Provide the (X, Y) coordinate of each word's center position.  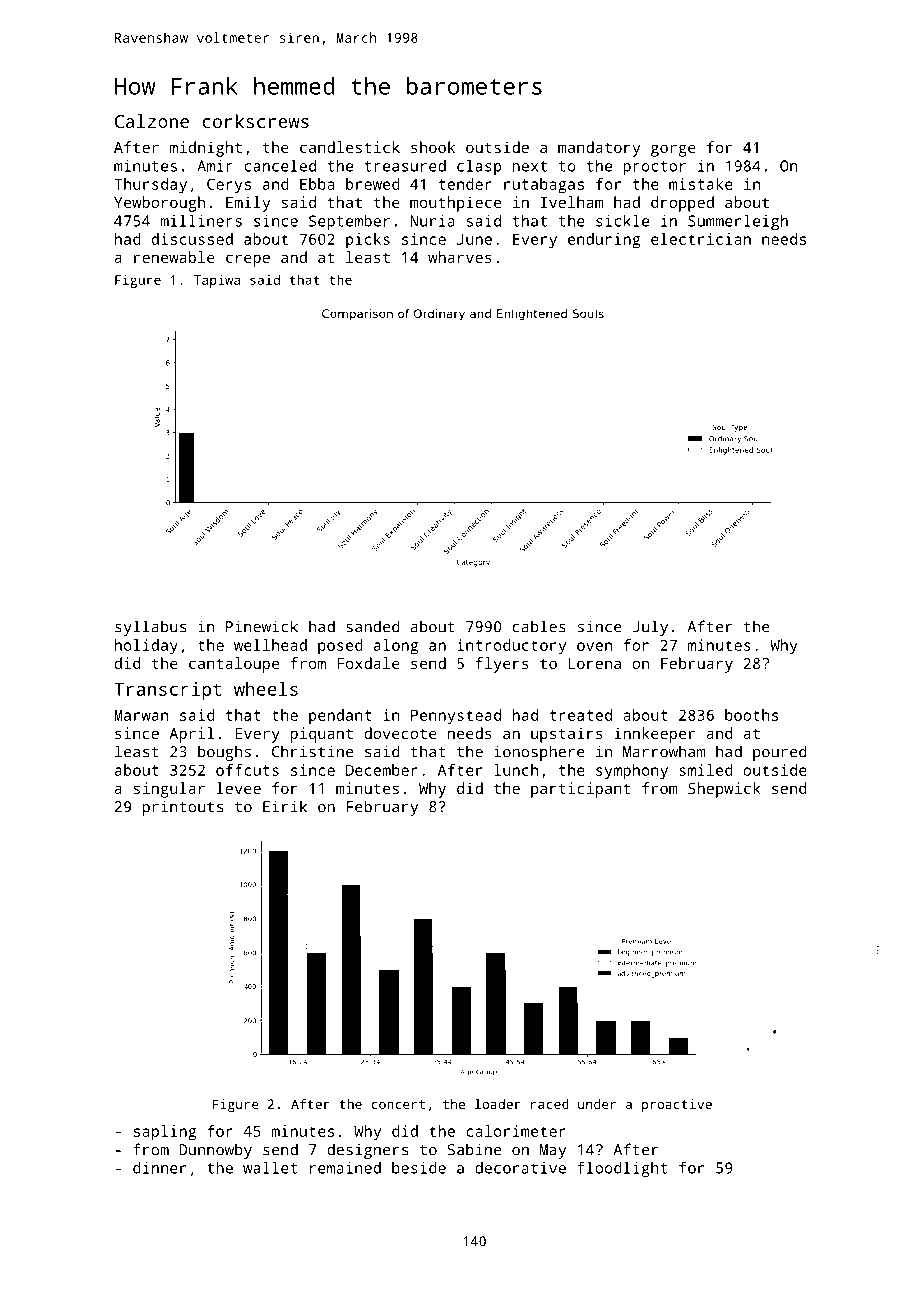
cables (539, 626)
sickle (622, 221)
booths (751, 715)
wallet (270, 1168)
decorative (520, 1168)
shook (433, 147)
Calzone (152, 121)
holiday (146, 647)
